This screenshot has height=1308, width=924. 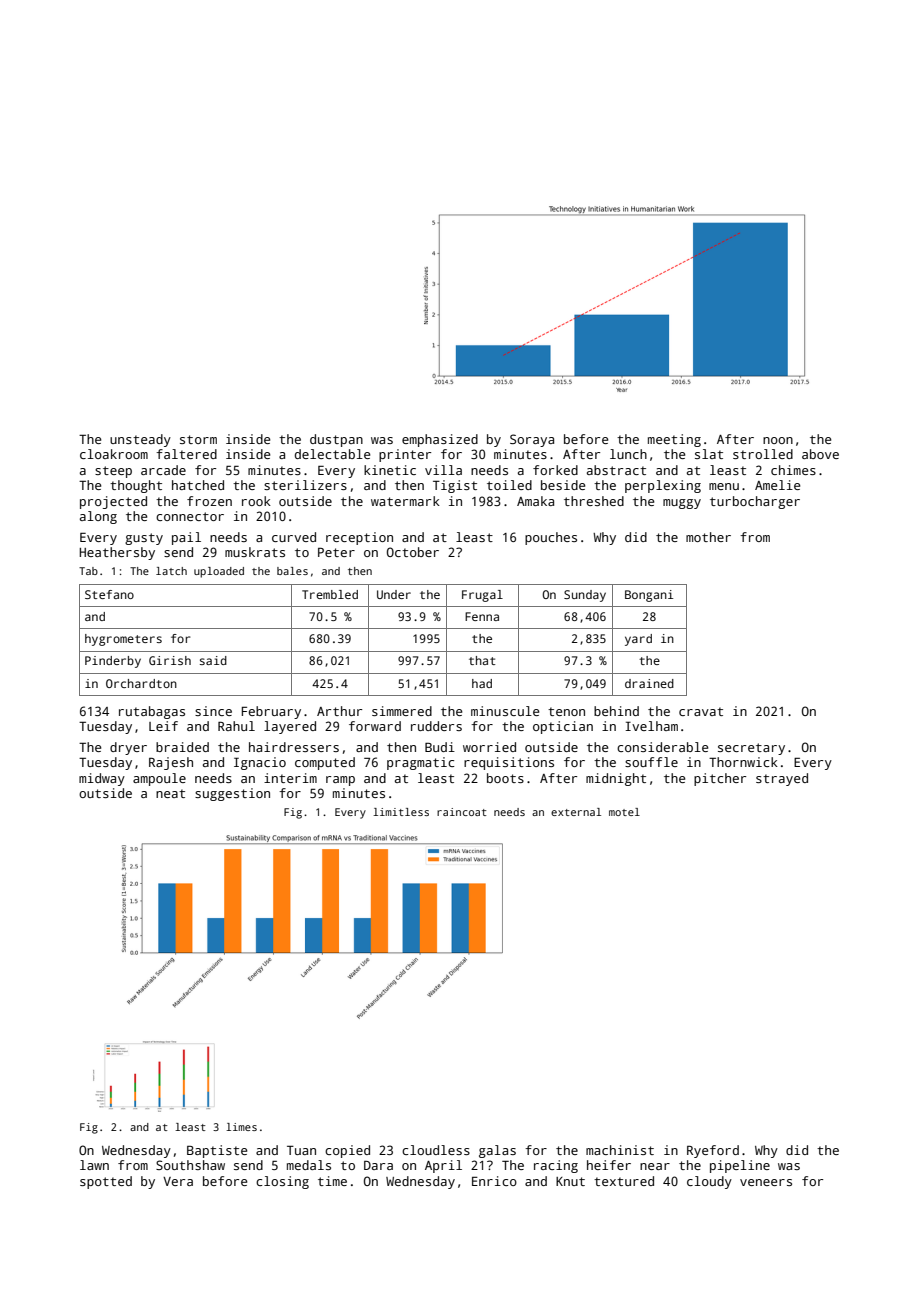 What do you see at coordinates (170, 793) in the screenshot?
I see `neat` at bounding box center [170, 793].
